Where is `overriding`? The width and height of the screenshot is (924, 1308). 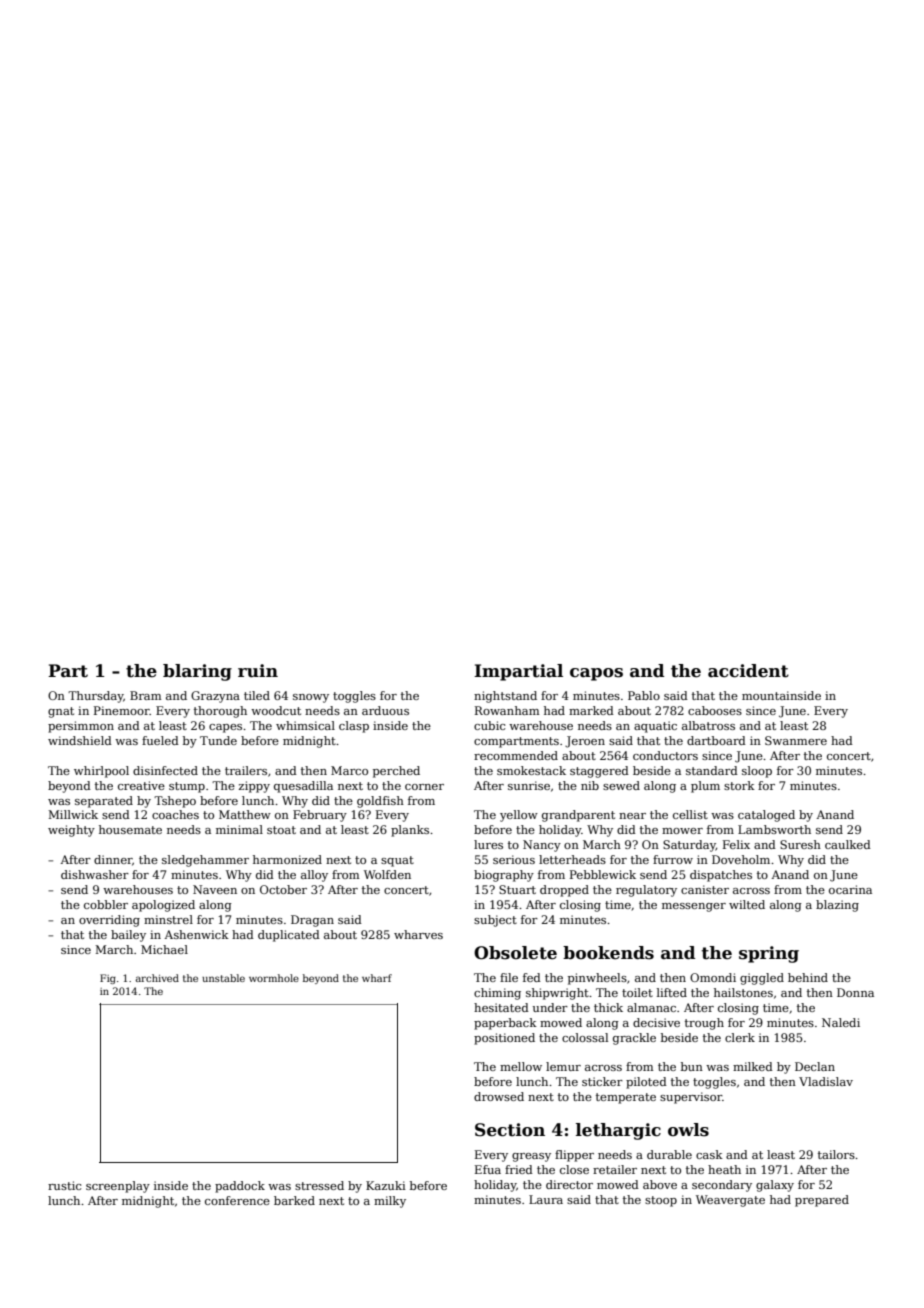
overriding is located at coordinates (109, 921).
